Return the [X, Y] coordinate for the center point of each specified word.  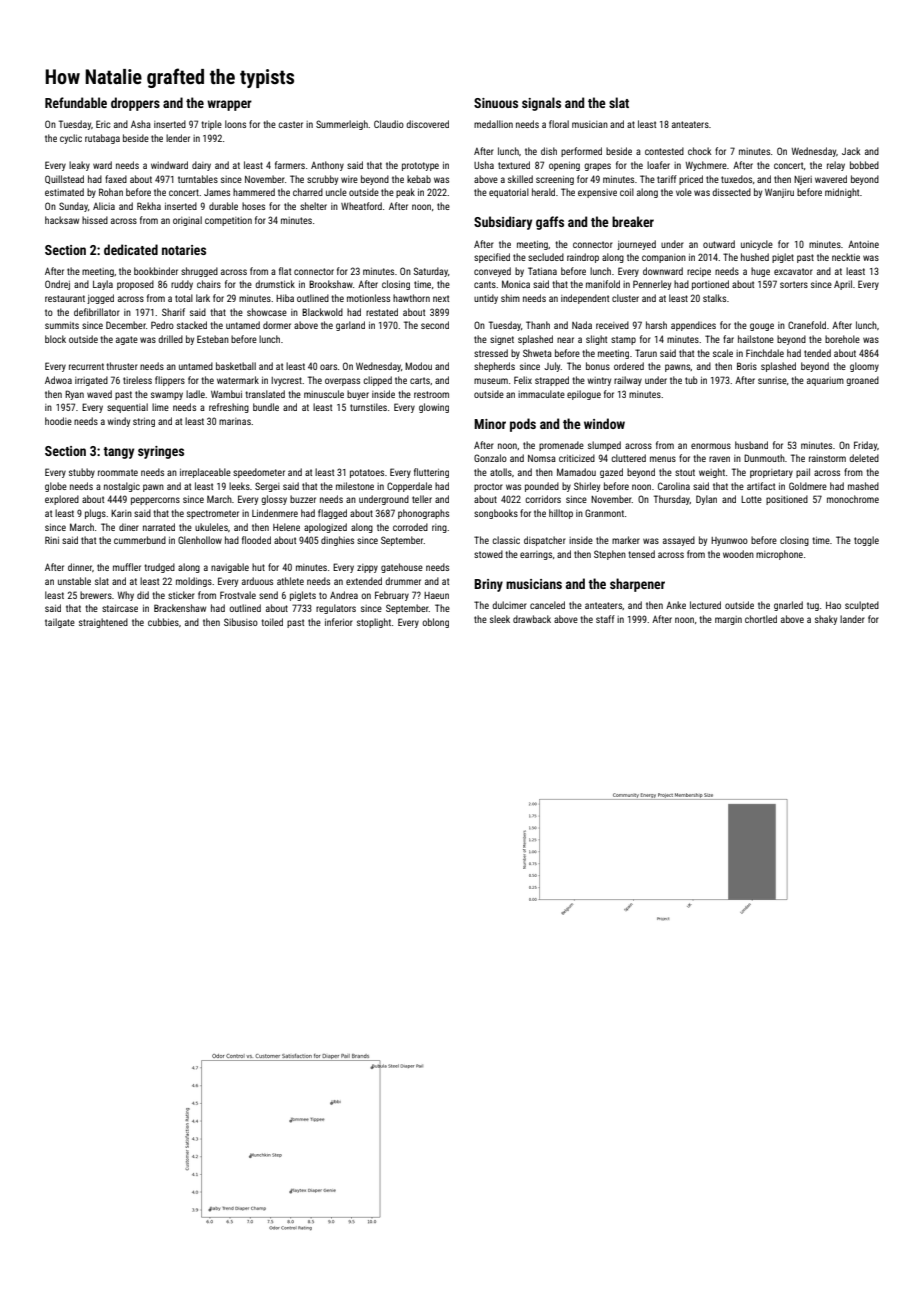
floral [559, 124]
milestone [355, 486]
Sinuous [496, 103]
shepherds [494, 367]
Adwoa [58, 380]
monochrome [853, 499]
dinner [80, 567]
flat [285, 271]
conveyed [492, 272]
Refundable [76, 102]
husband [751, 445]
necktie [846, 257]
